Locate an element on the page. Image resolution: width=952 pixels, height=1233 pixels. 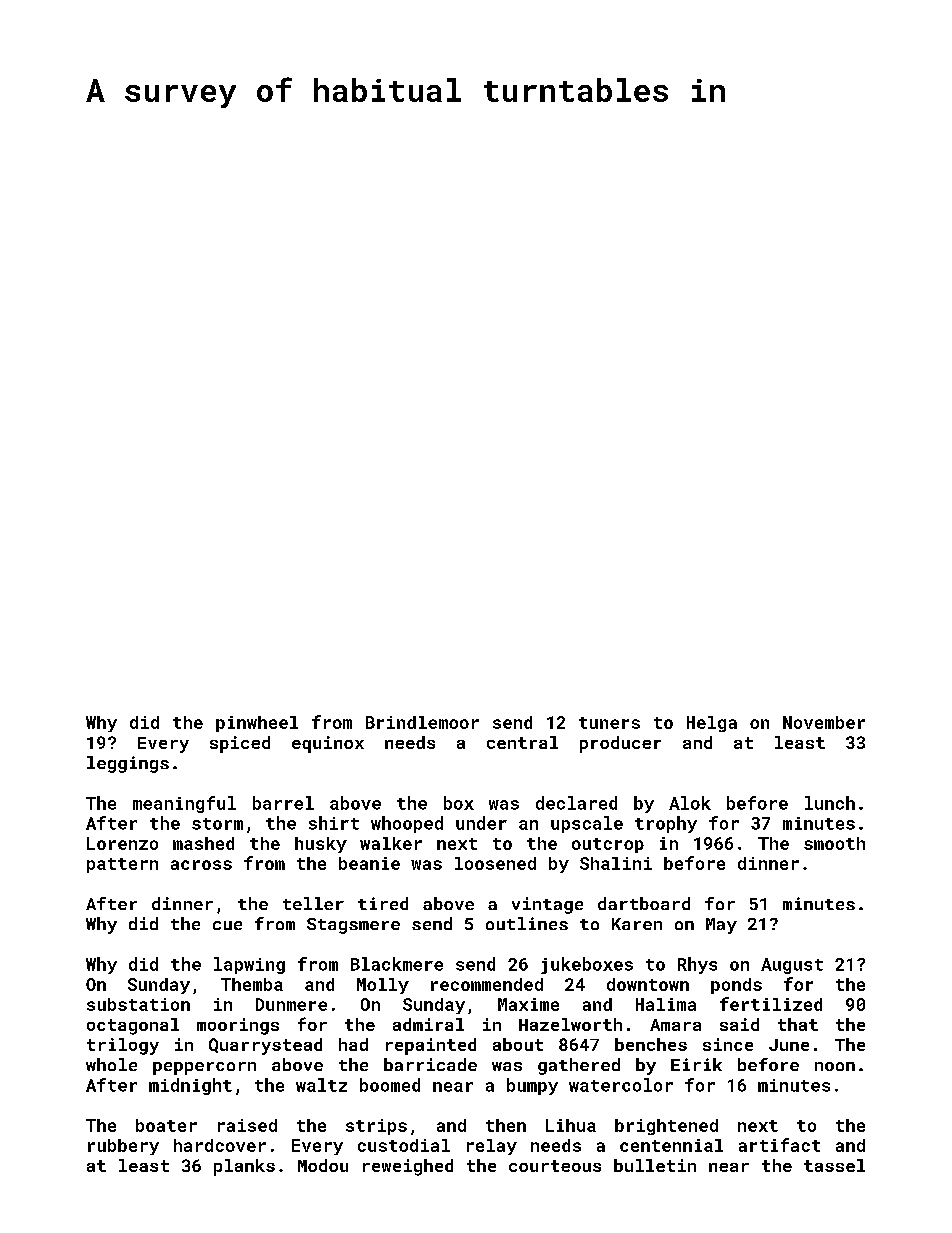
barrel is located at coordinates (283, 803).
